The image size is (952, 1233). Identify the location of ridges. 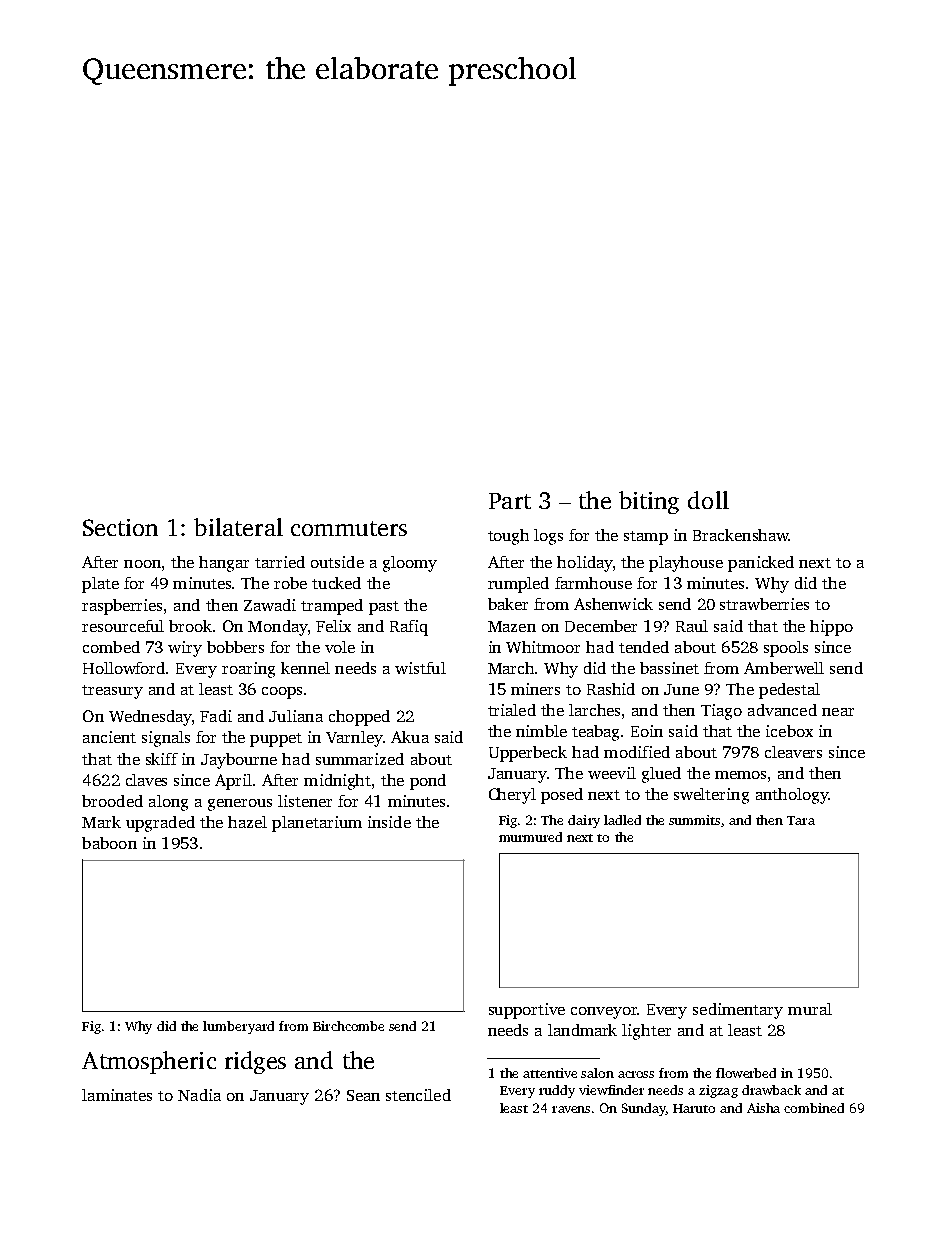
(255, 1062).
